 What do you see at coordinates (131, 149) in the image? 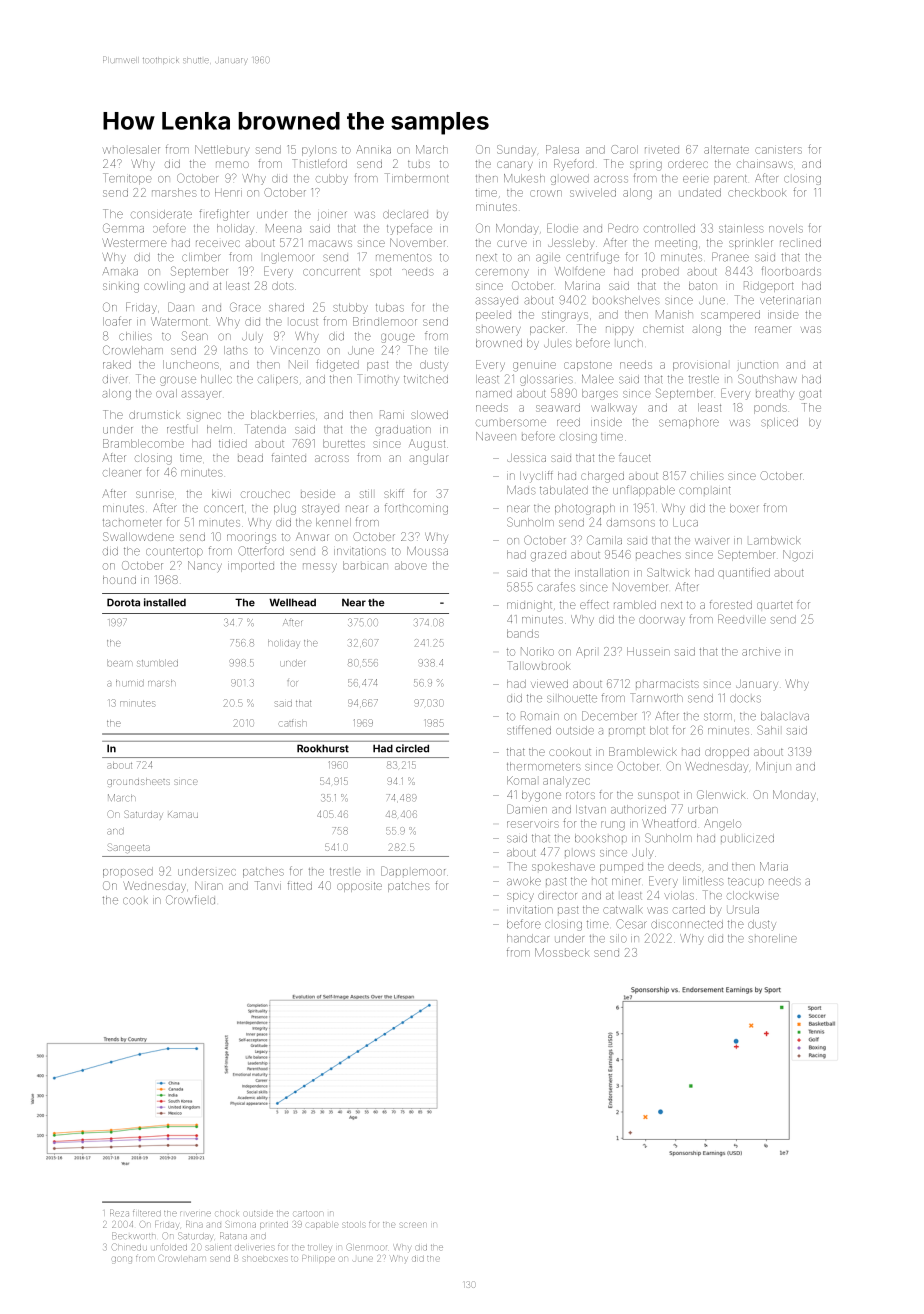
I see `wholesaler` at bounding box center [131, 149].
